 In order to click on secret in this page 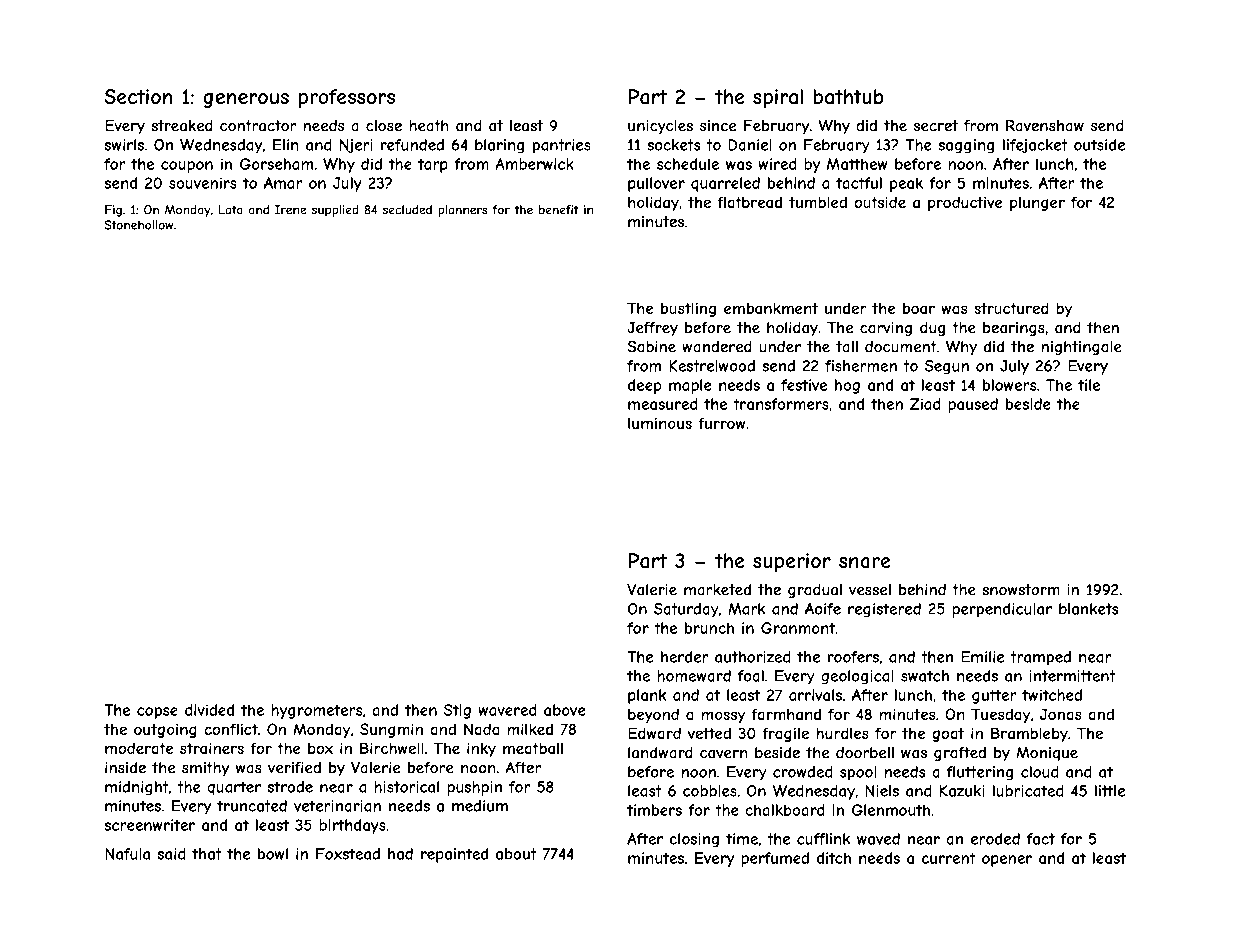, I will do `click(936, 126)`.
